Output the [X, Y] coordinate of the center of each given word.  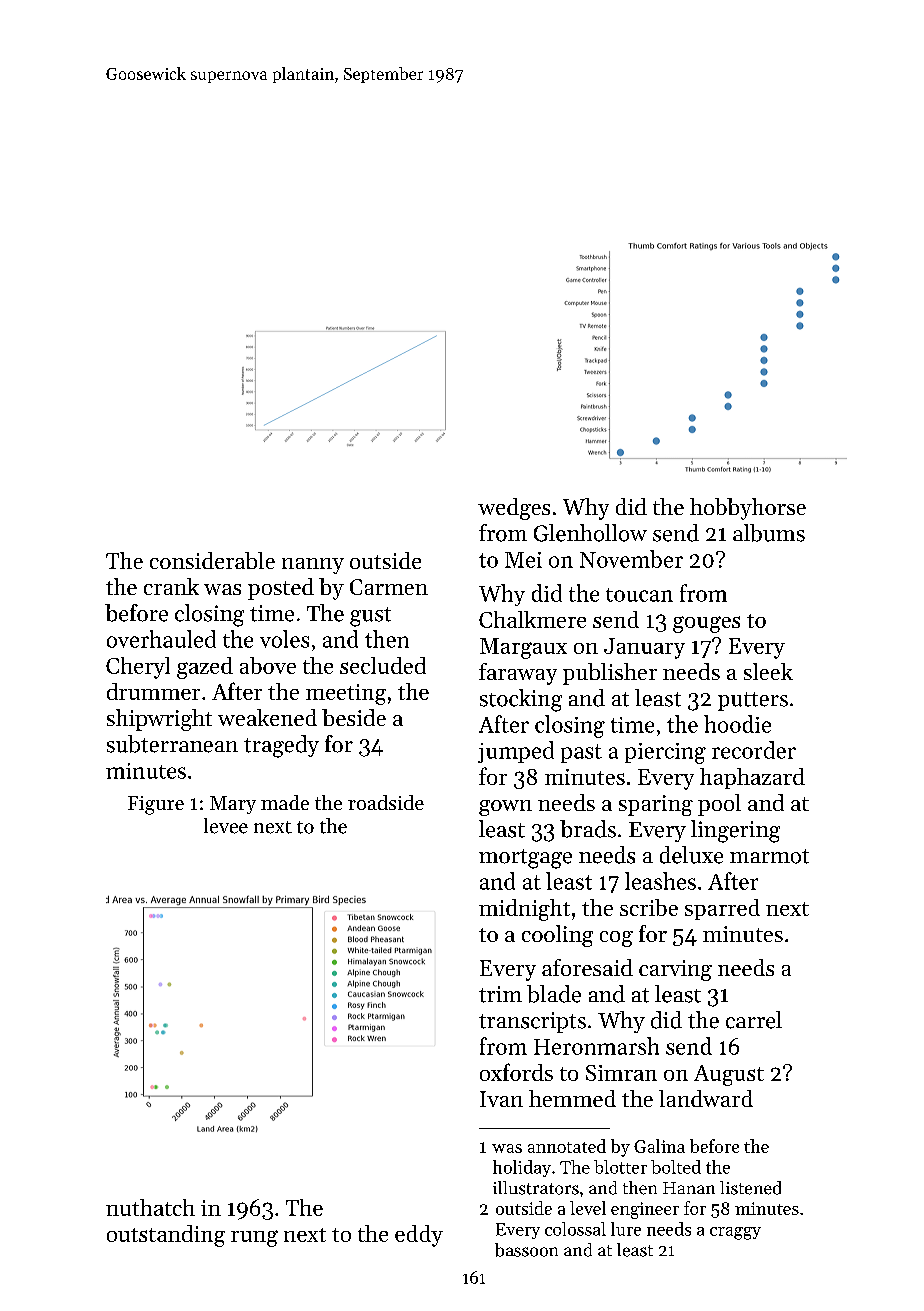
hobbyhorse [748, 509]
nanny [313, 566]
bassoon [526, 1250]
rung [254, 1238]
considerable [212, 560]
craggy [735, 1233]
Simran [621, 1073]
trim [500, 994]
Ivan [501, 1099]
